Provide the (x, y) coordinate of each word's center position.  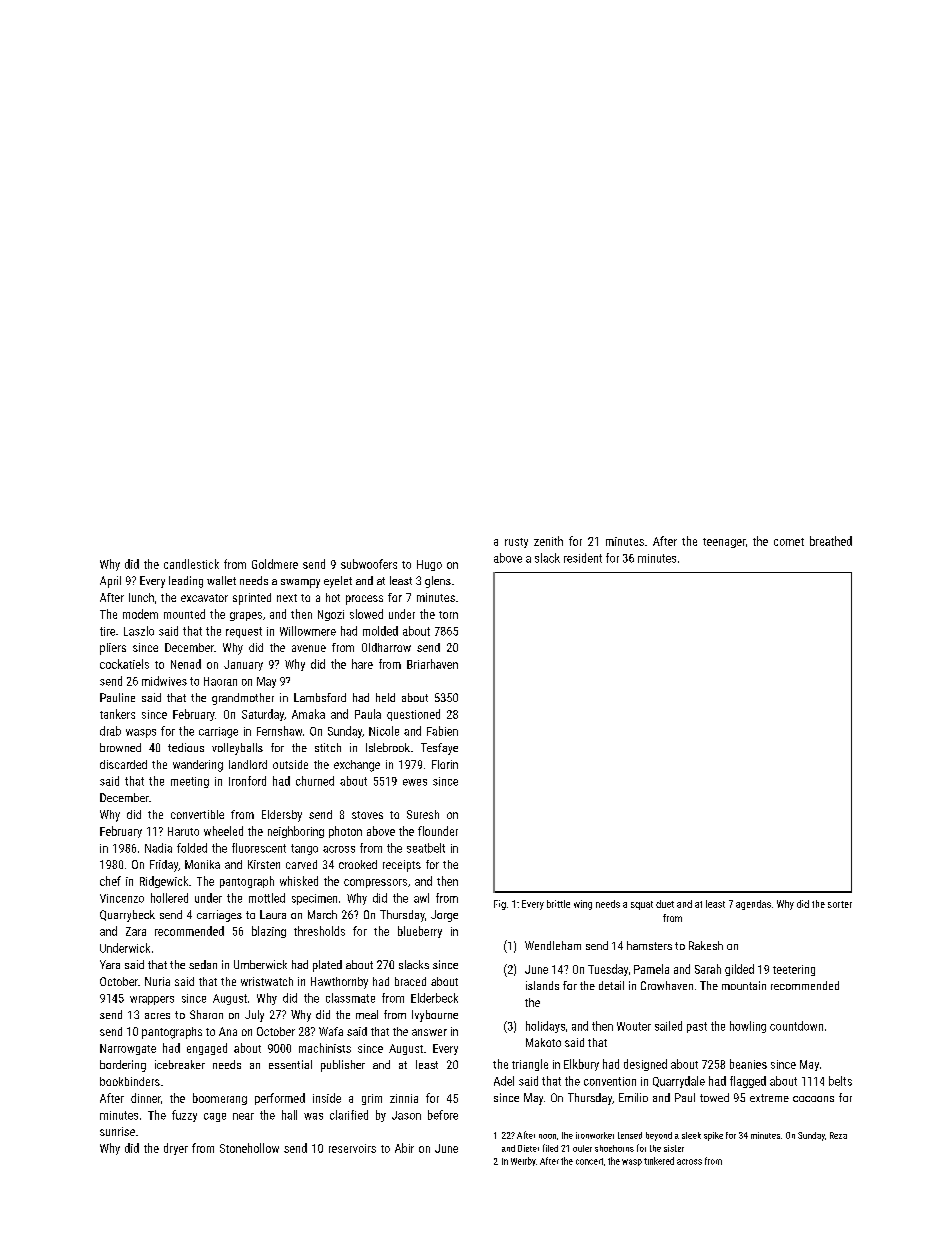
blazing (269, 932)
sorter (840, 904)
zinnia (404, 1098)
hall (289, 1115)
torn (448, 615)
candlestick (191, 564)
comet (789, 542)
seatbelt (426, 848)
